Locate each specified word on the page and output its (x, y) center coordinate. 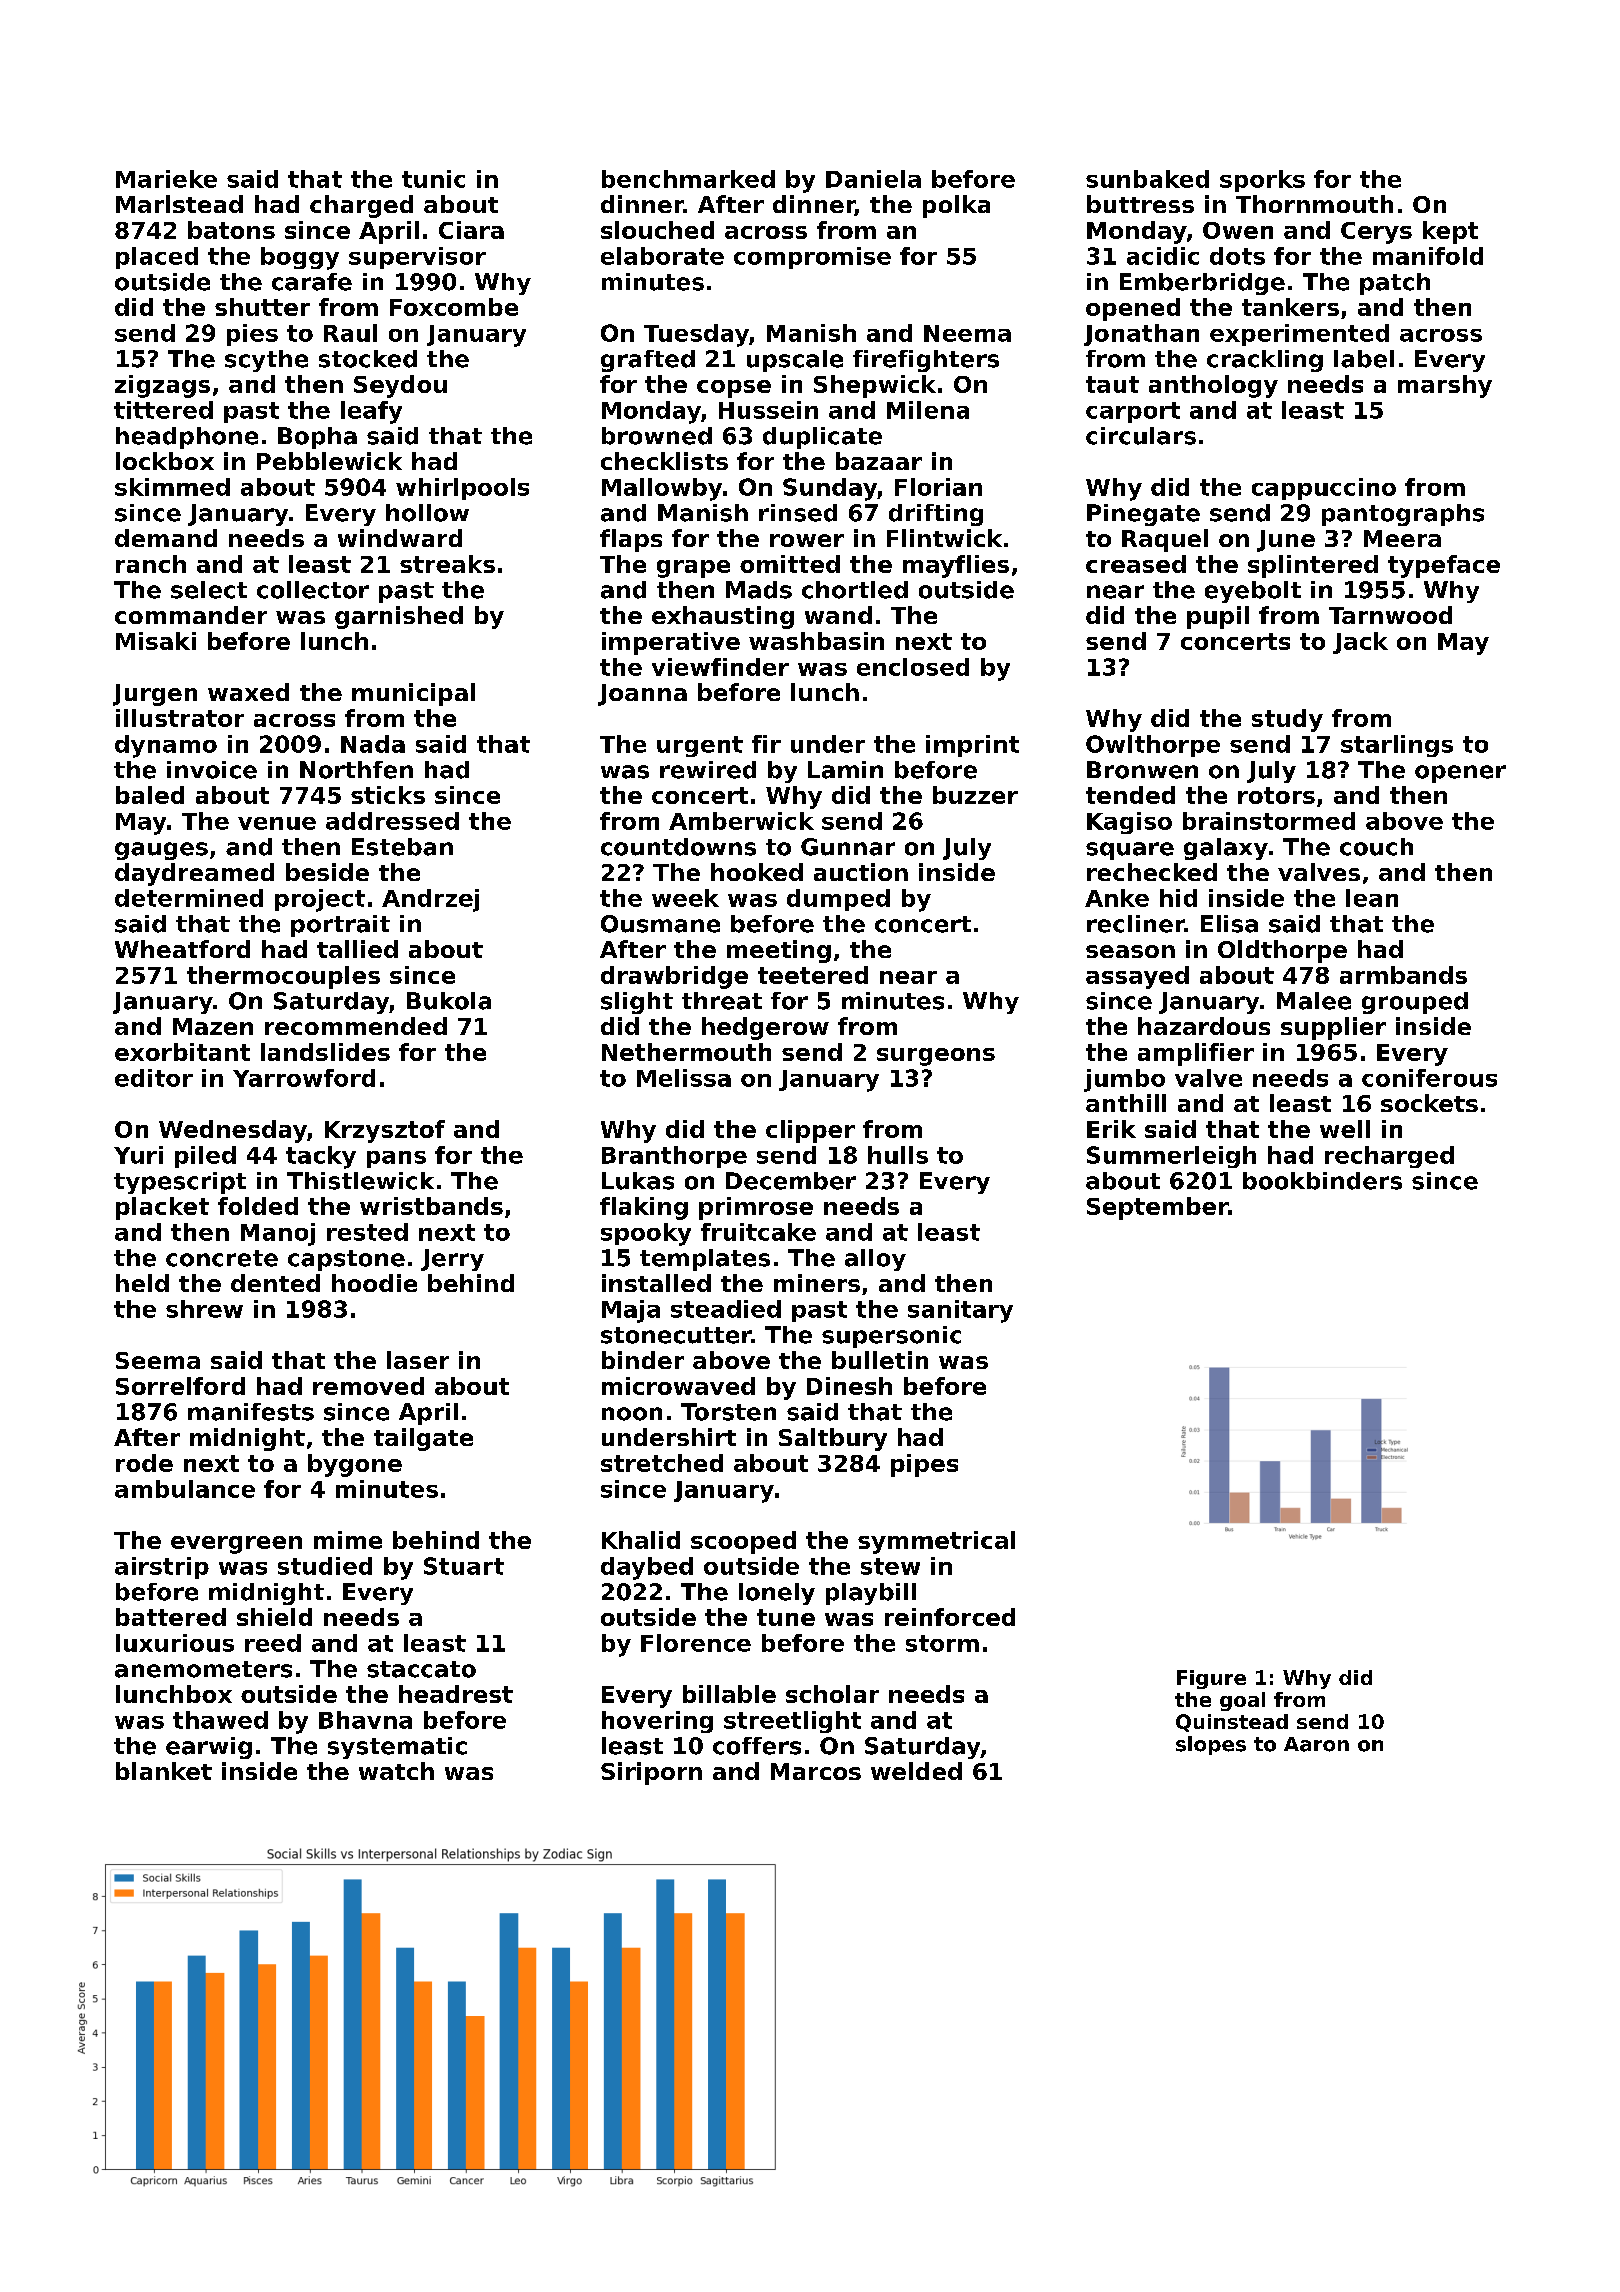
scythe (266, 361)
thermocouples (283, 977)
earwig (209, 1748)
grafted (648, 361)
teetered (813, 975)
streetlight (792, 1722)
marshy (1445, 386)
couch (1376, 847)
